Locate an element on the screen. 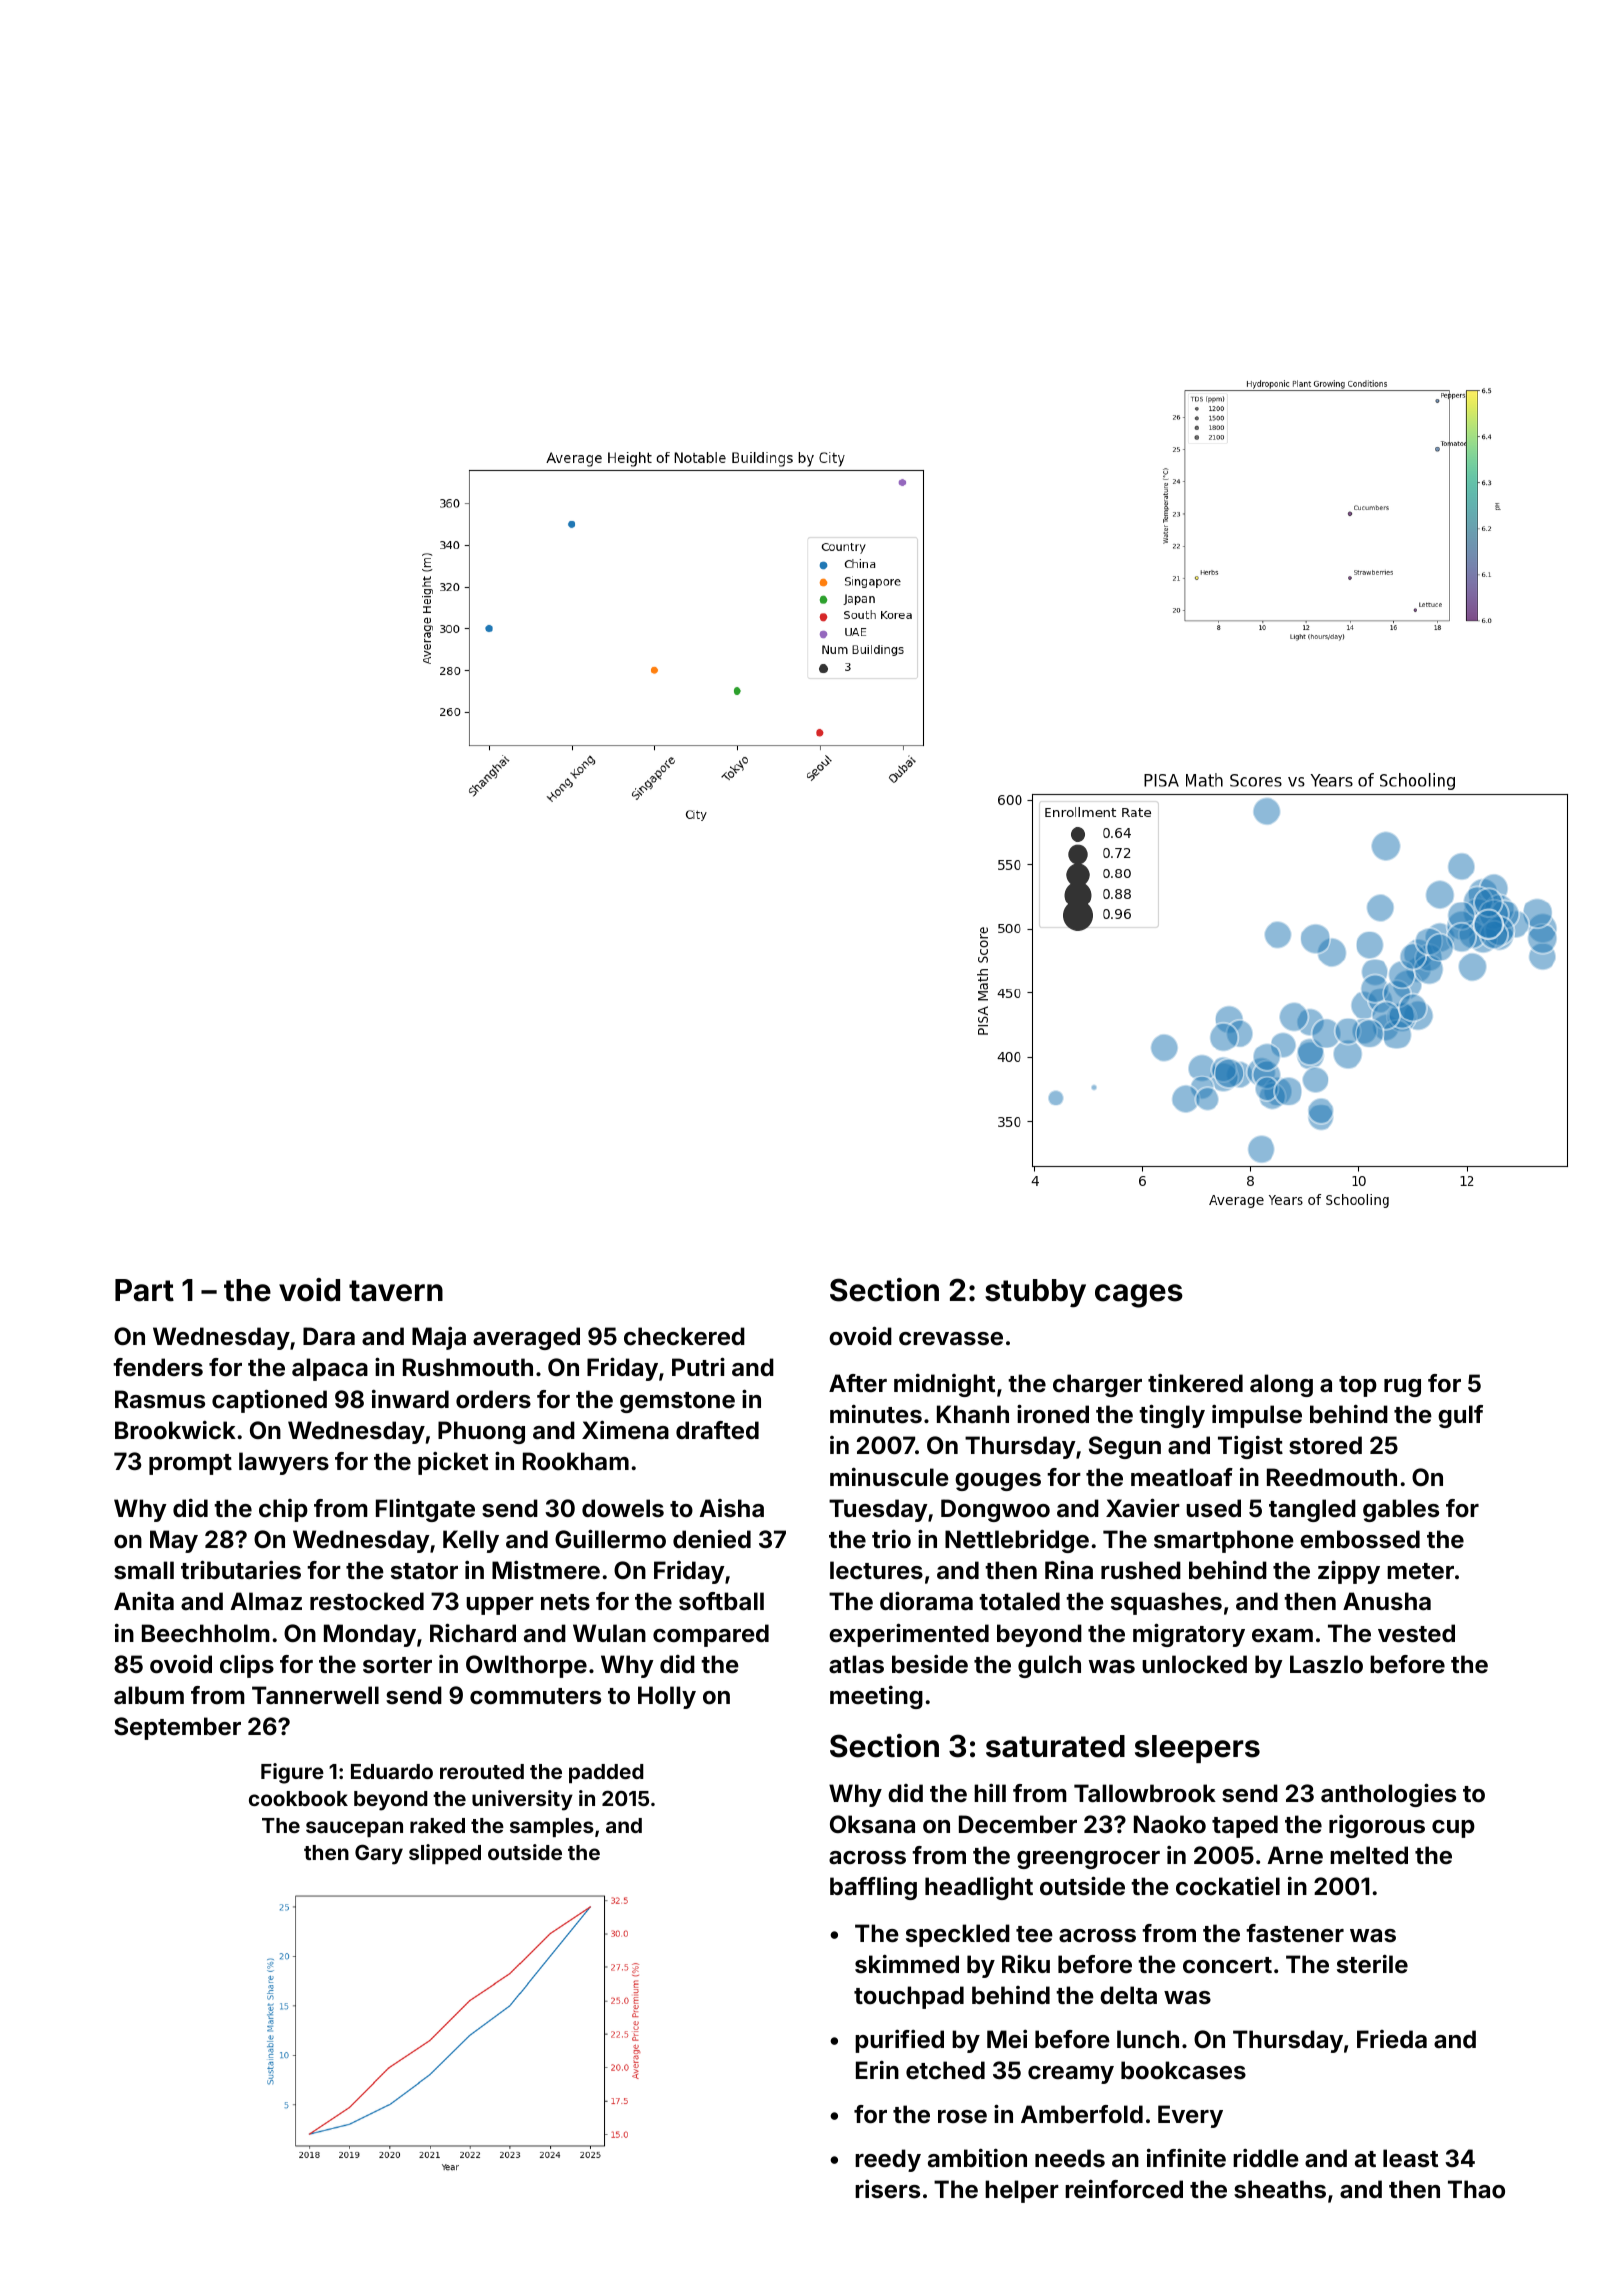 This screenshot has height=2292, width=1620. sleepers is located at coordinates (1197, 1749).
